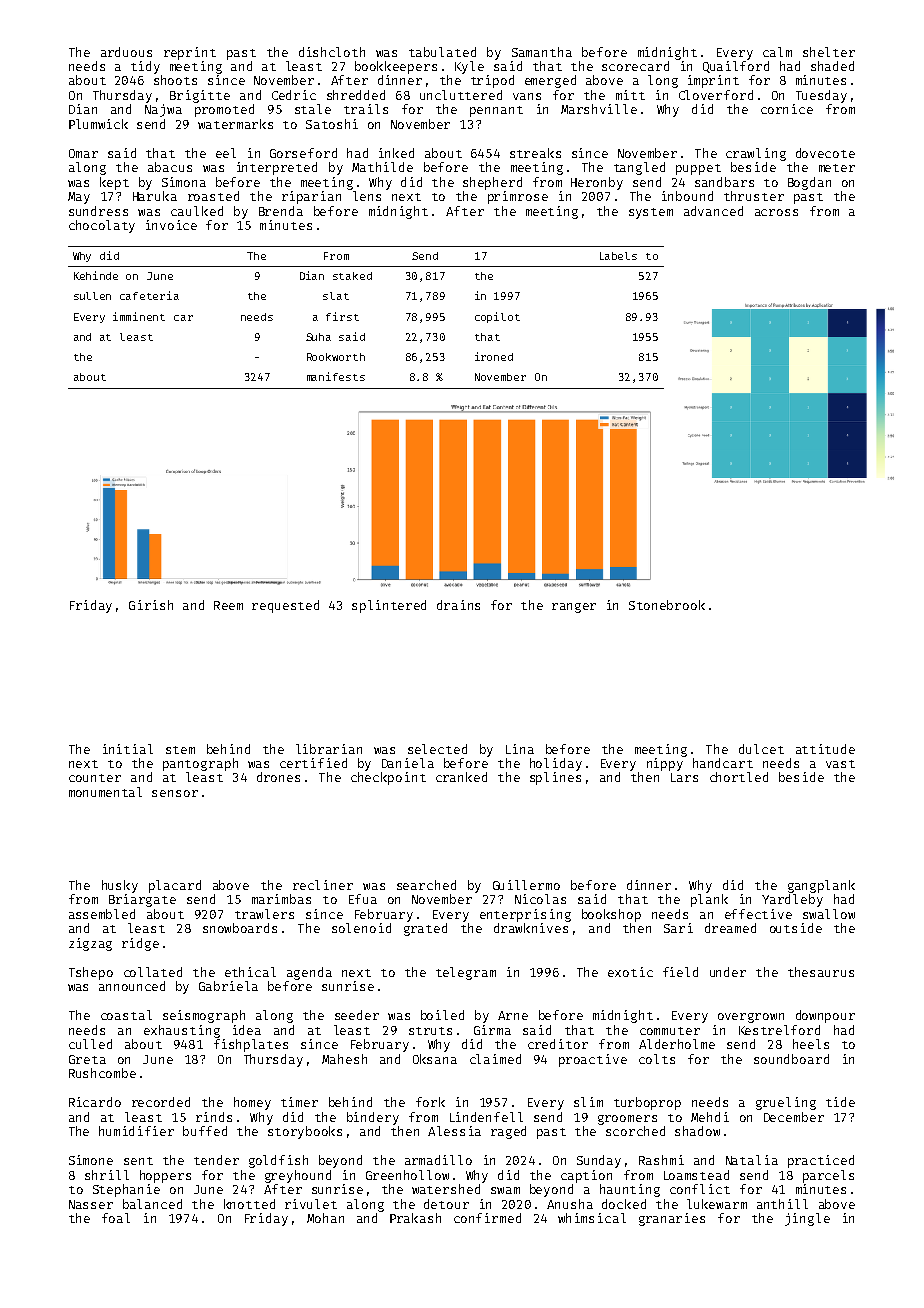 This screenshot has width=924, height=1308. Describe the element at coordinates (494, 356) in the screenshot. I see `ironed` at that location.
